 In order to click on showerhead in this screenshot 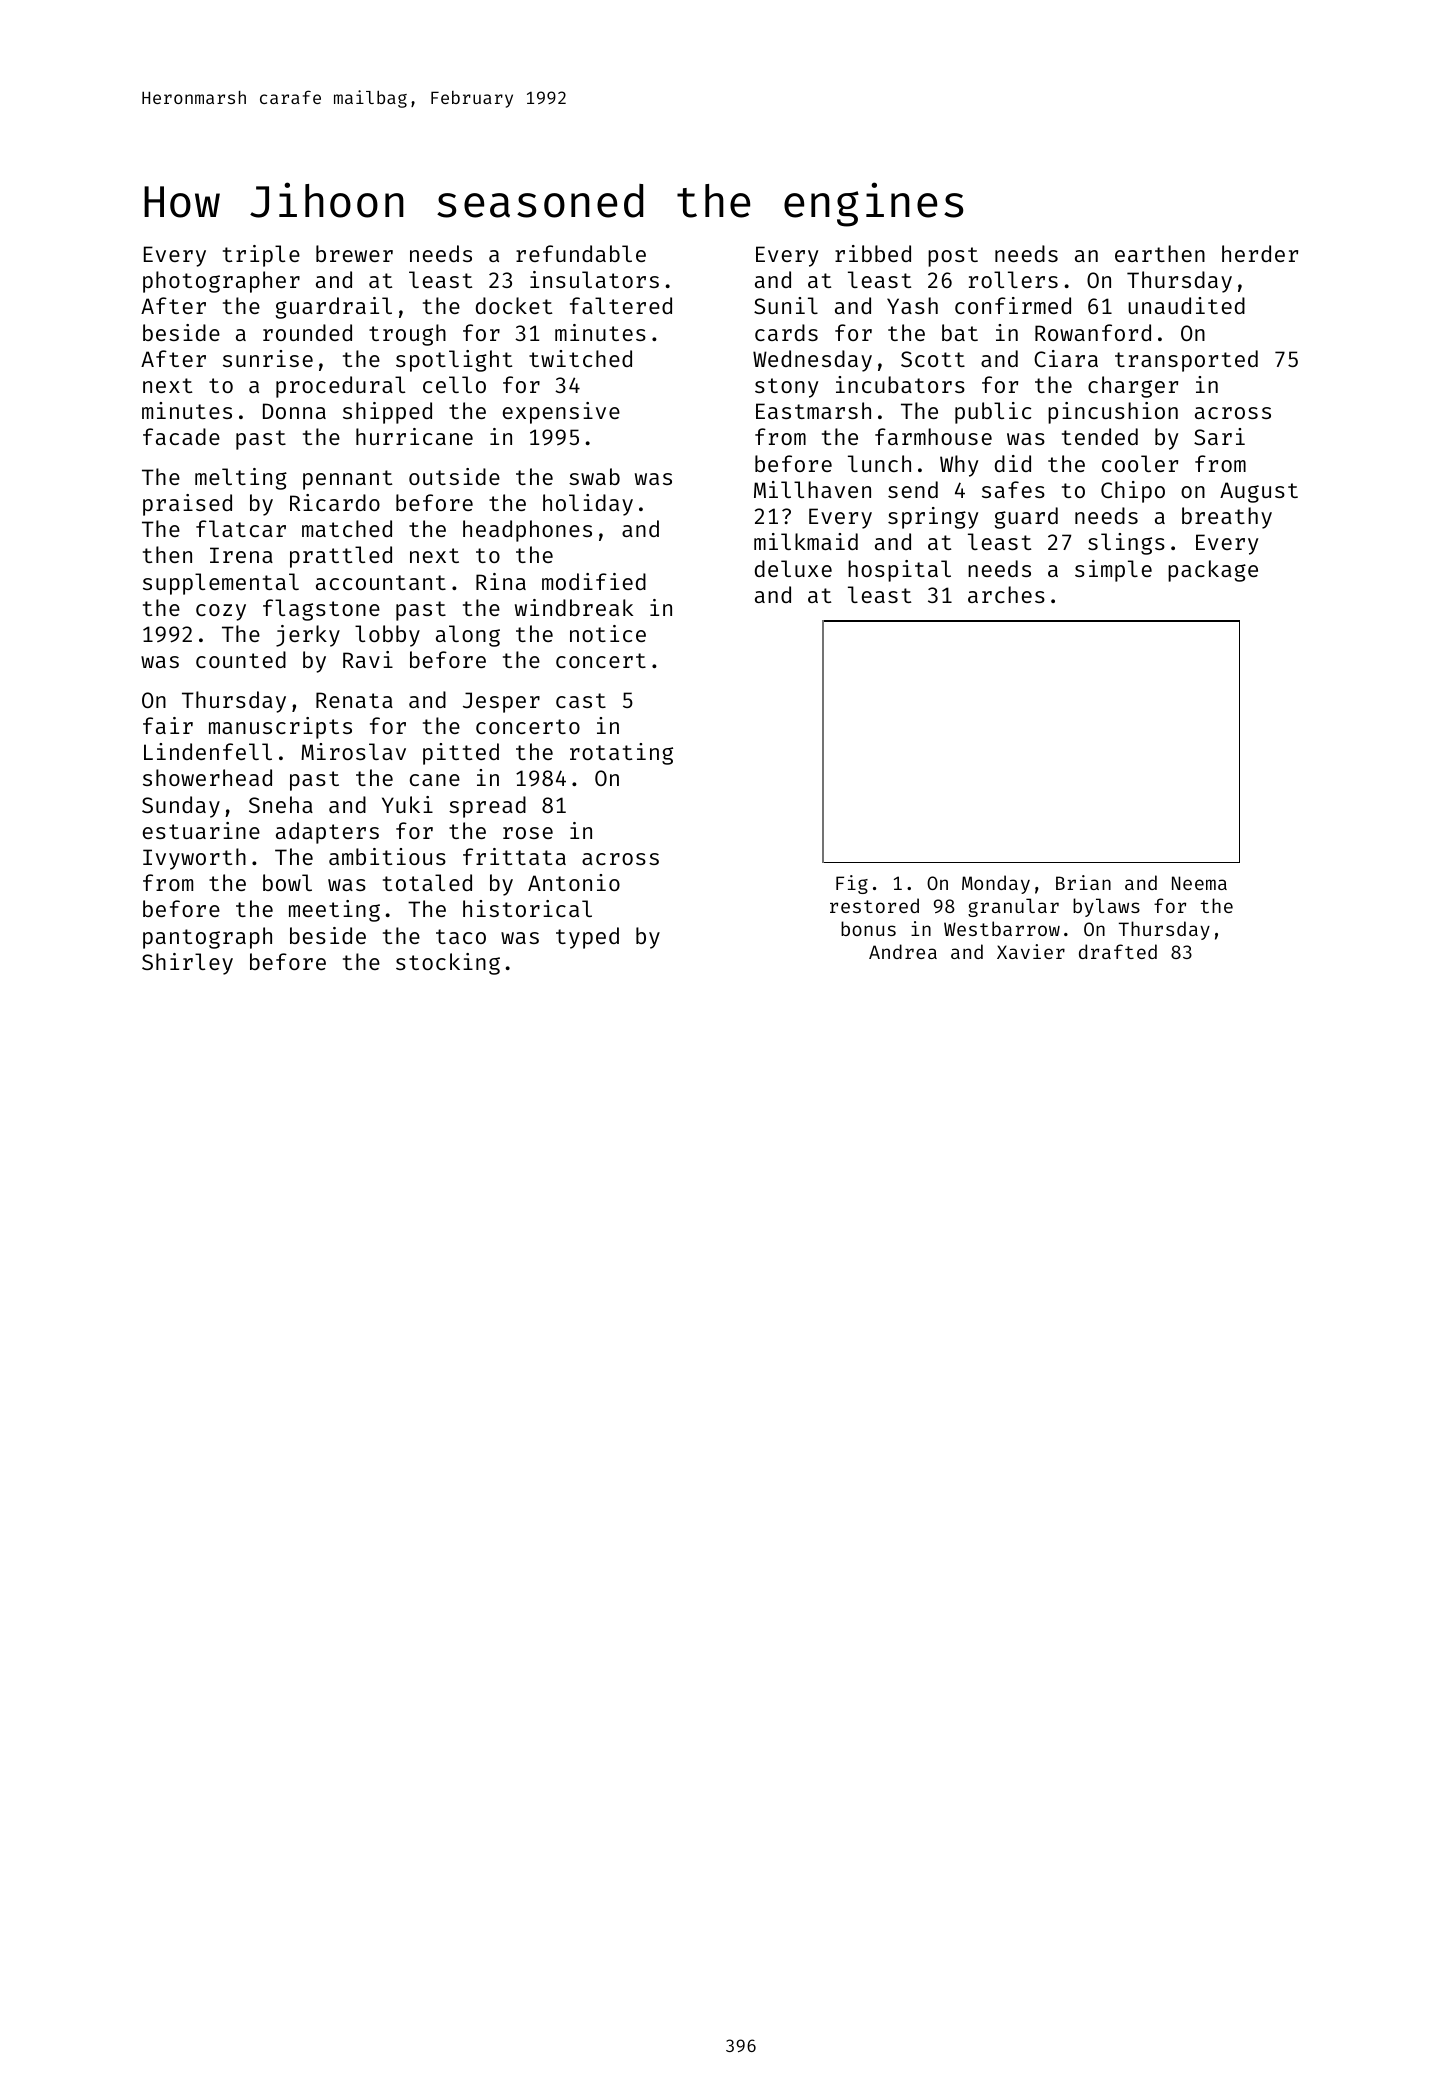, I will do `click(207, 777)`.
